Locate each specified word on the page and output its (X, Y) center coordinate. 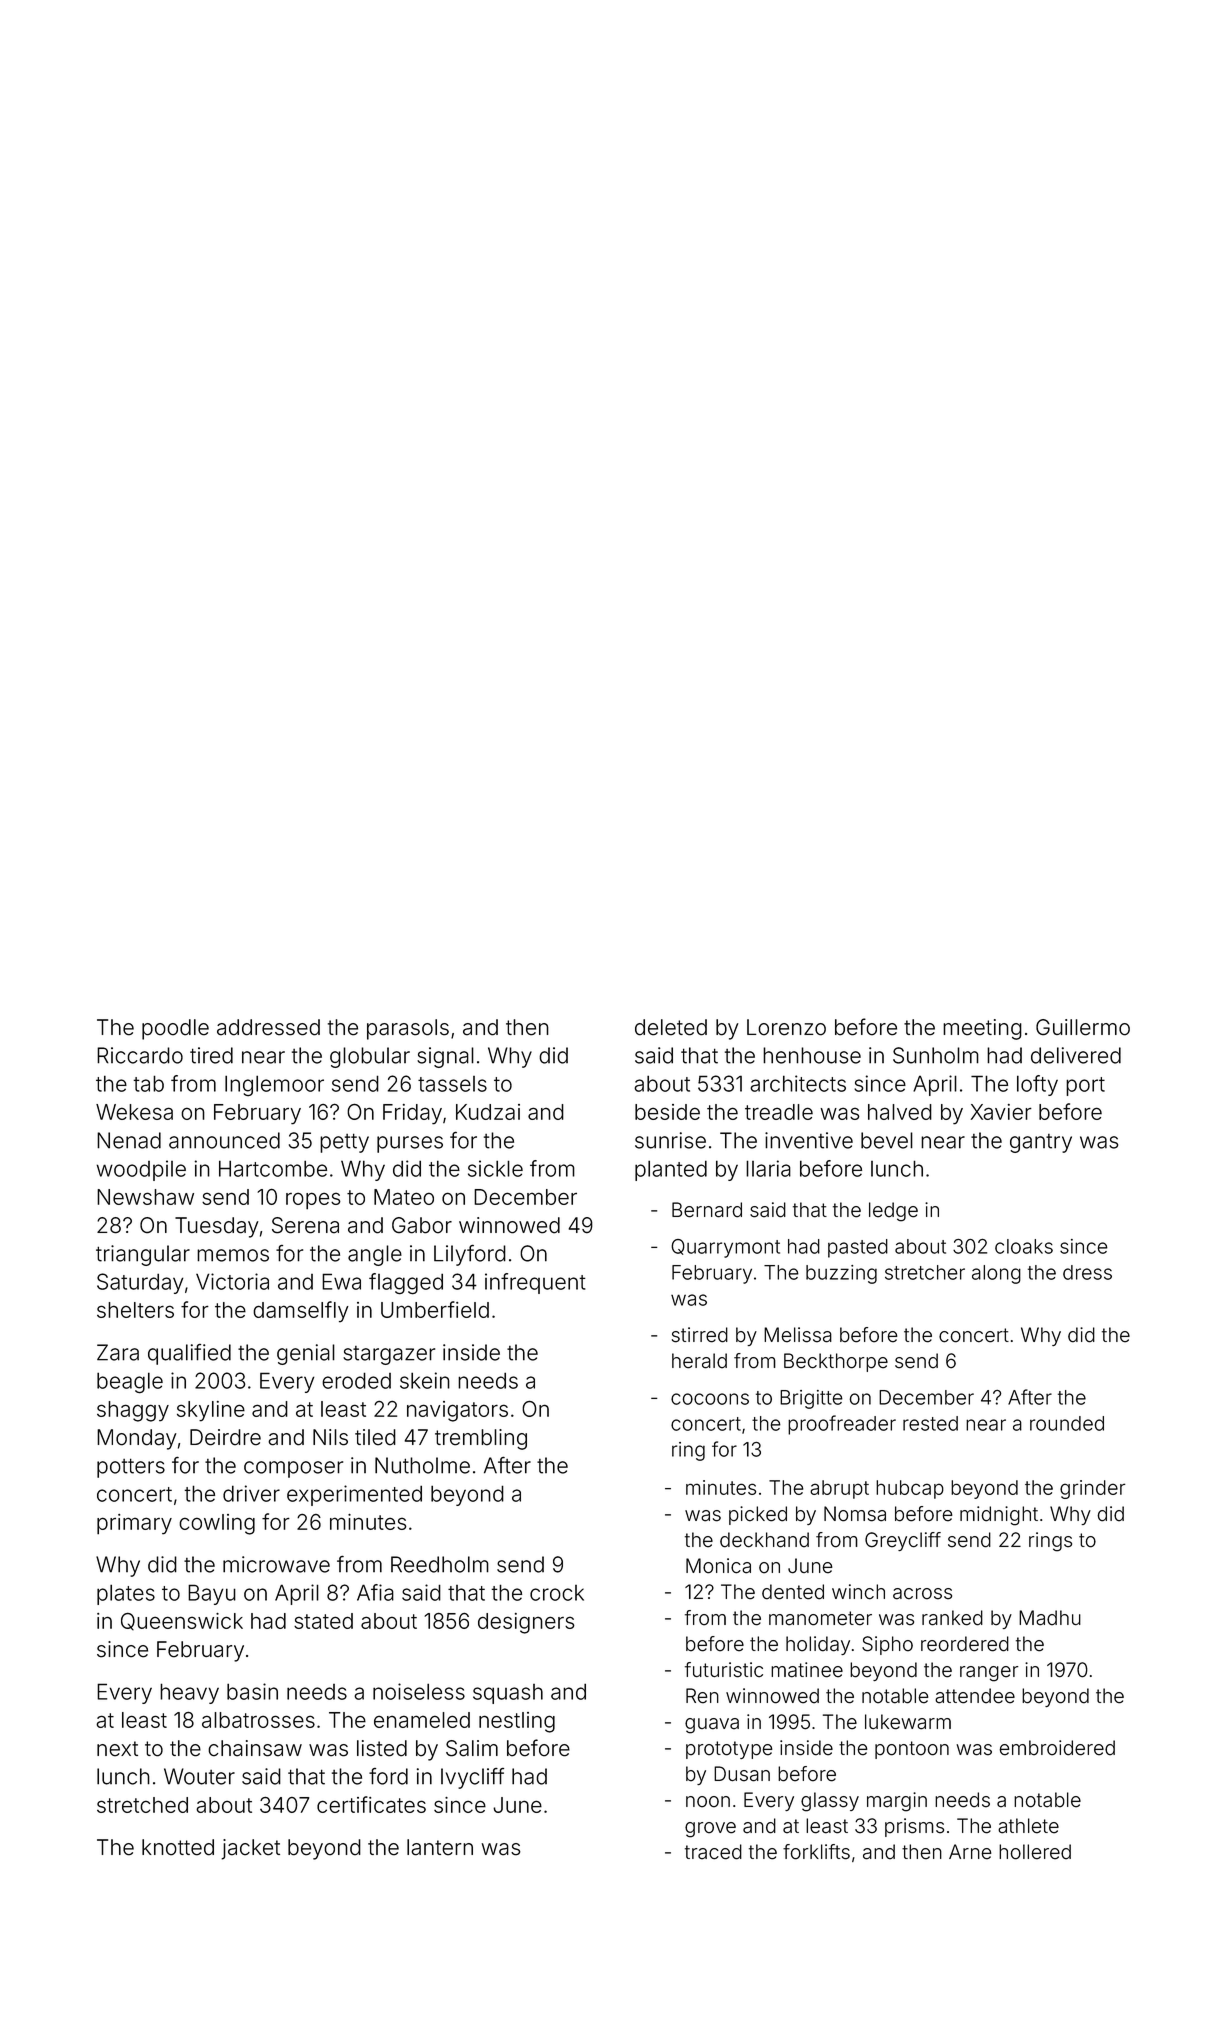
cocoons (710, 1399)
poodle (175, 1029)
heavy (189, 1693)
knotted (178, 1847)
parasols (408, 1029)
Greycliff (903, 1541)
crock (557, 1593)
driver (251, 1493)
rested (930, 1423)
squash (508, 1694)
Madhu (1050, 1618)
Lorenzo (786, 1027)
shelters (135, 1310)
